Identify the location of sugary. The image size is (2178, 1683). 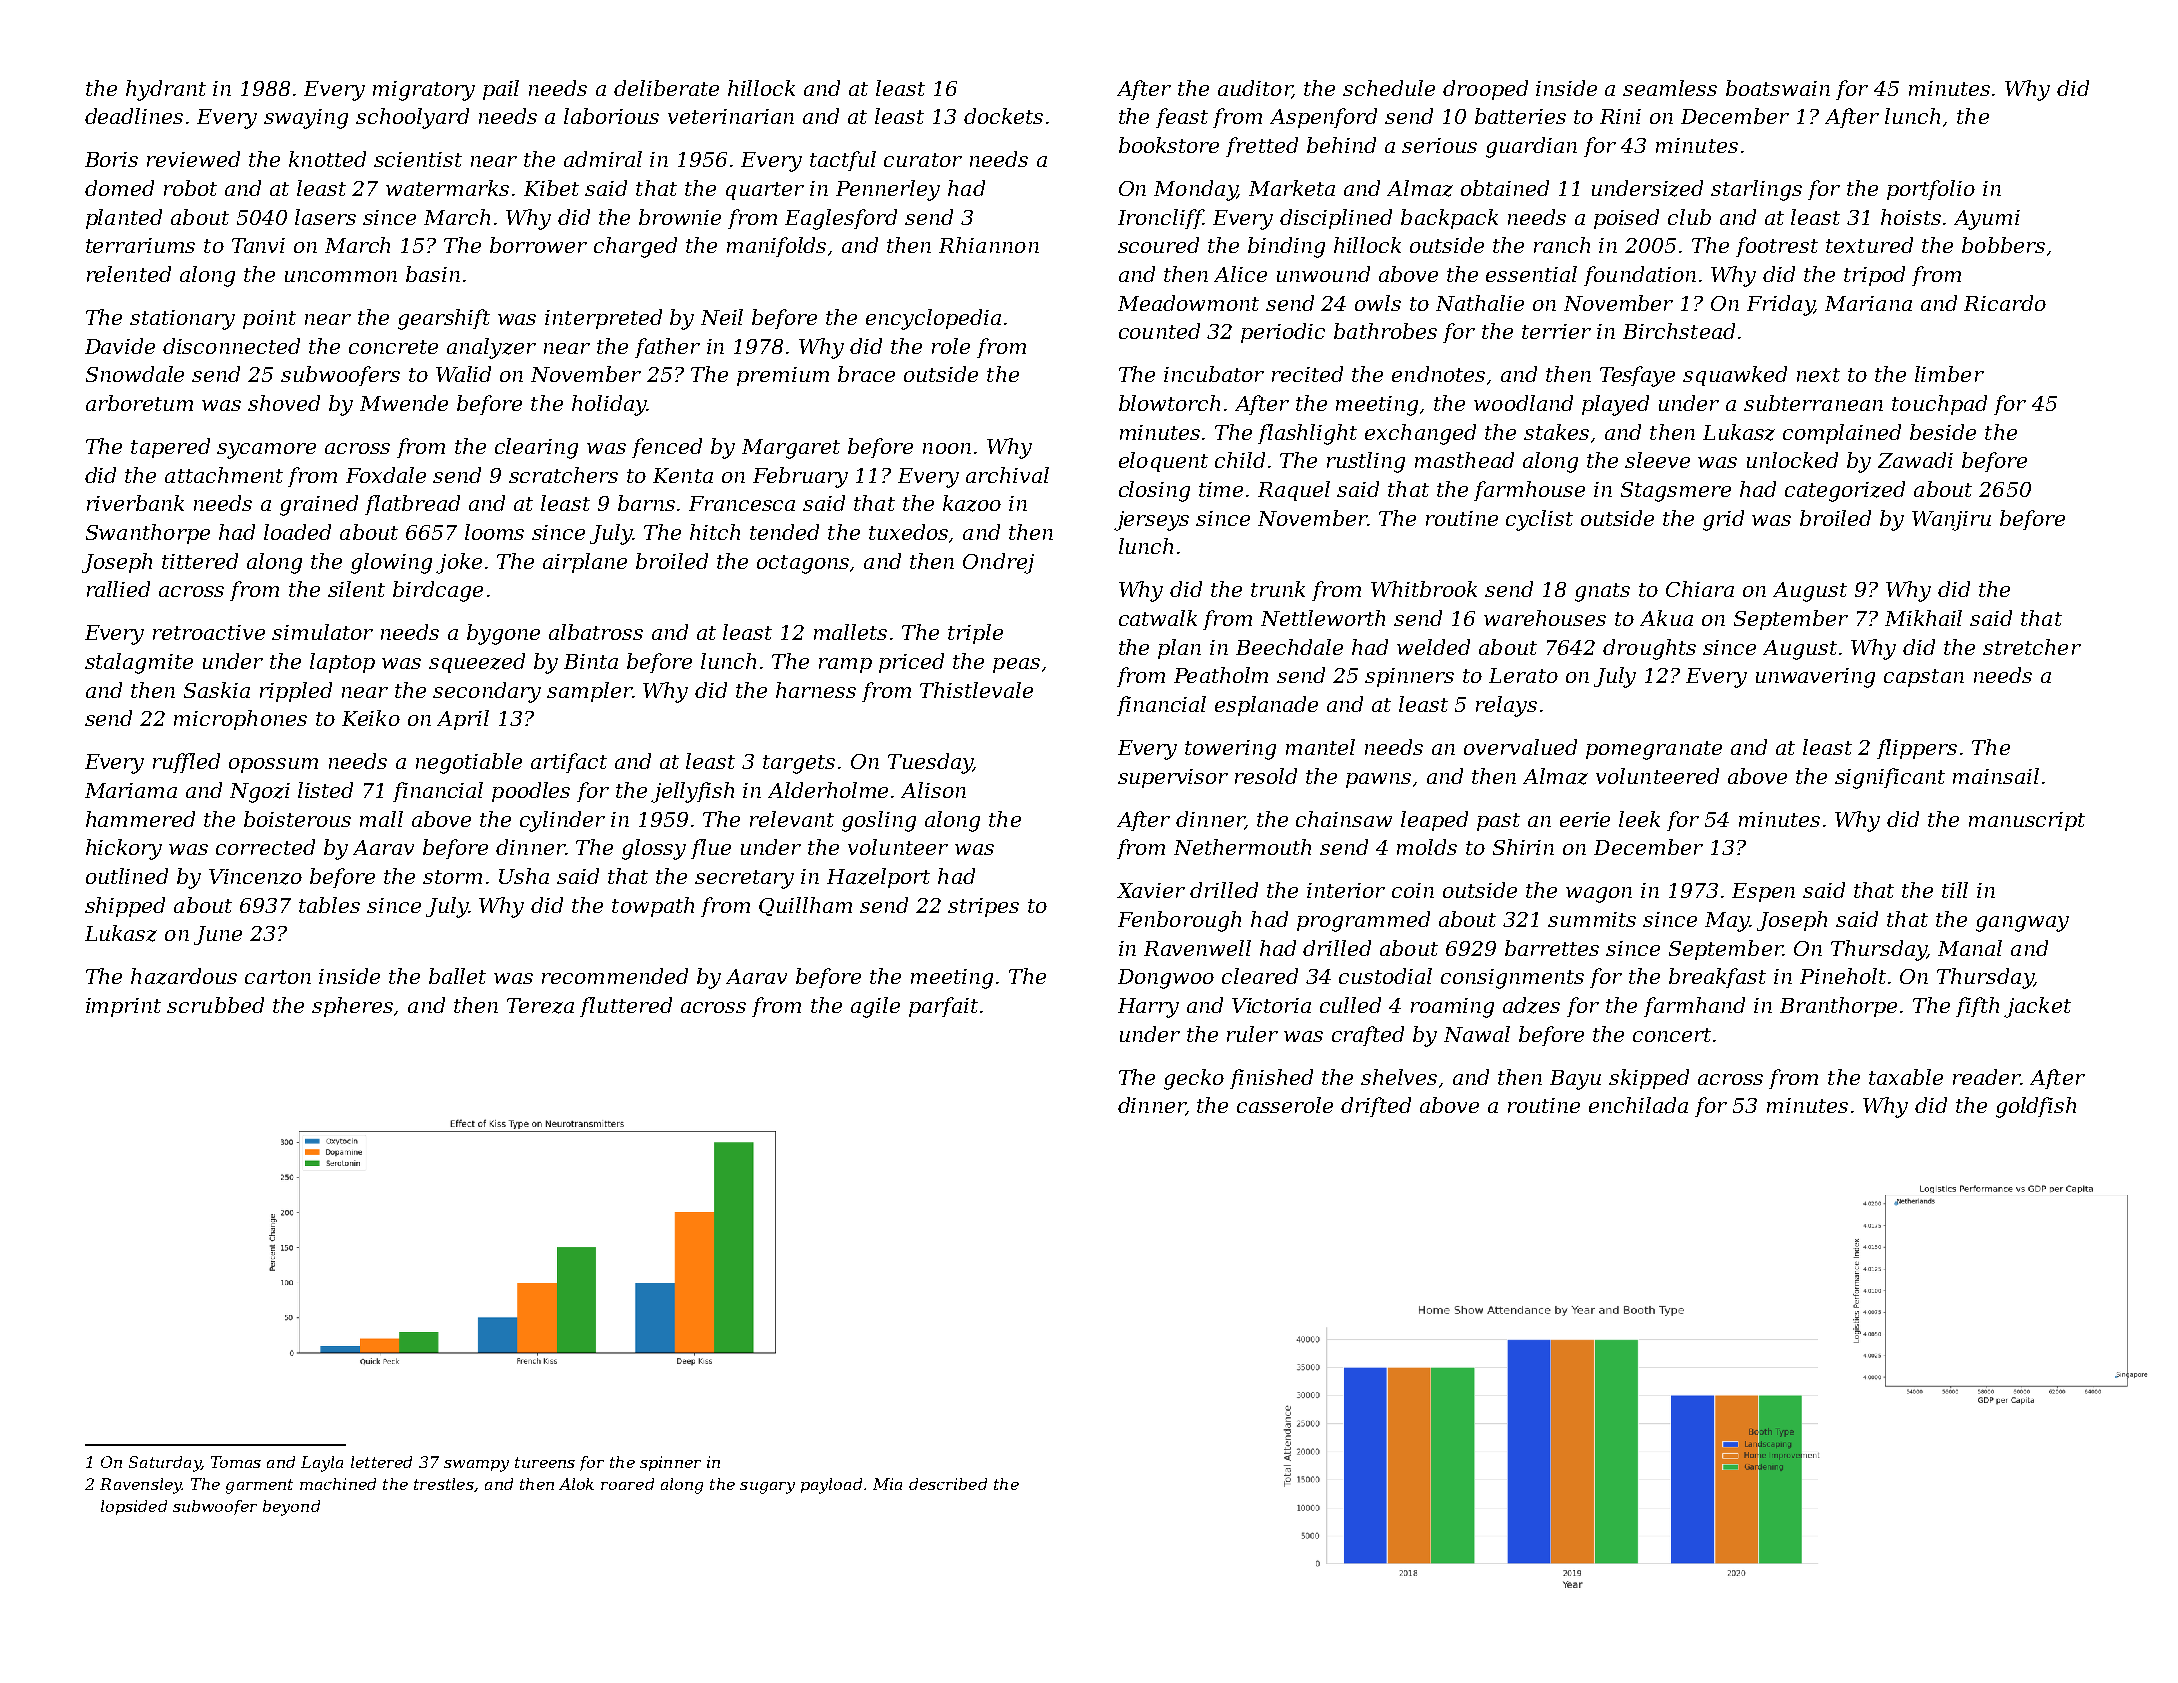
(767, 1488).
